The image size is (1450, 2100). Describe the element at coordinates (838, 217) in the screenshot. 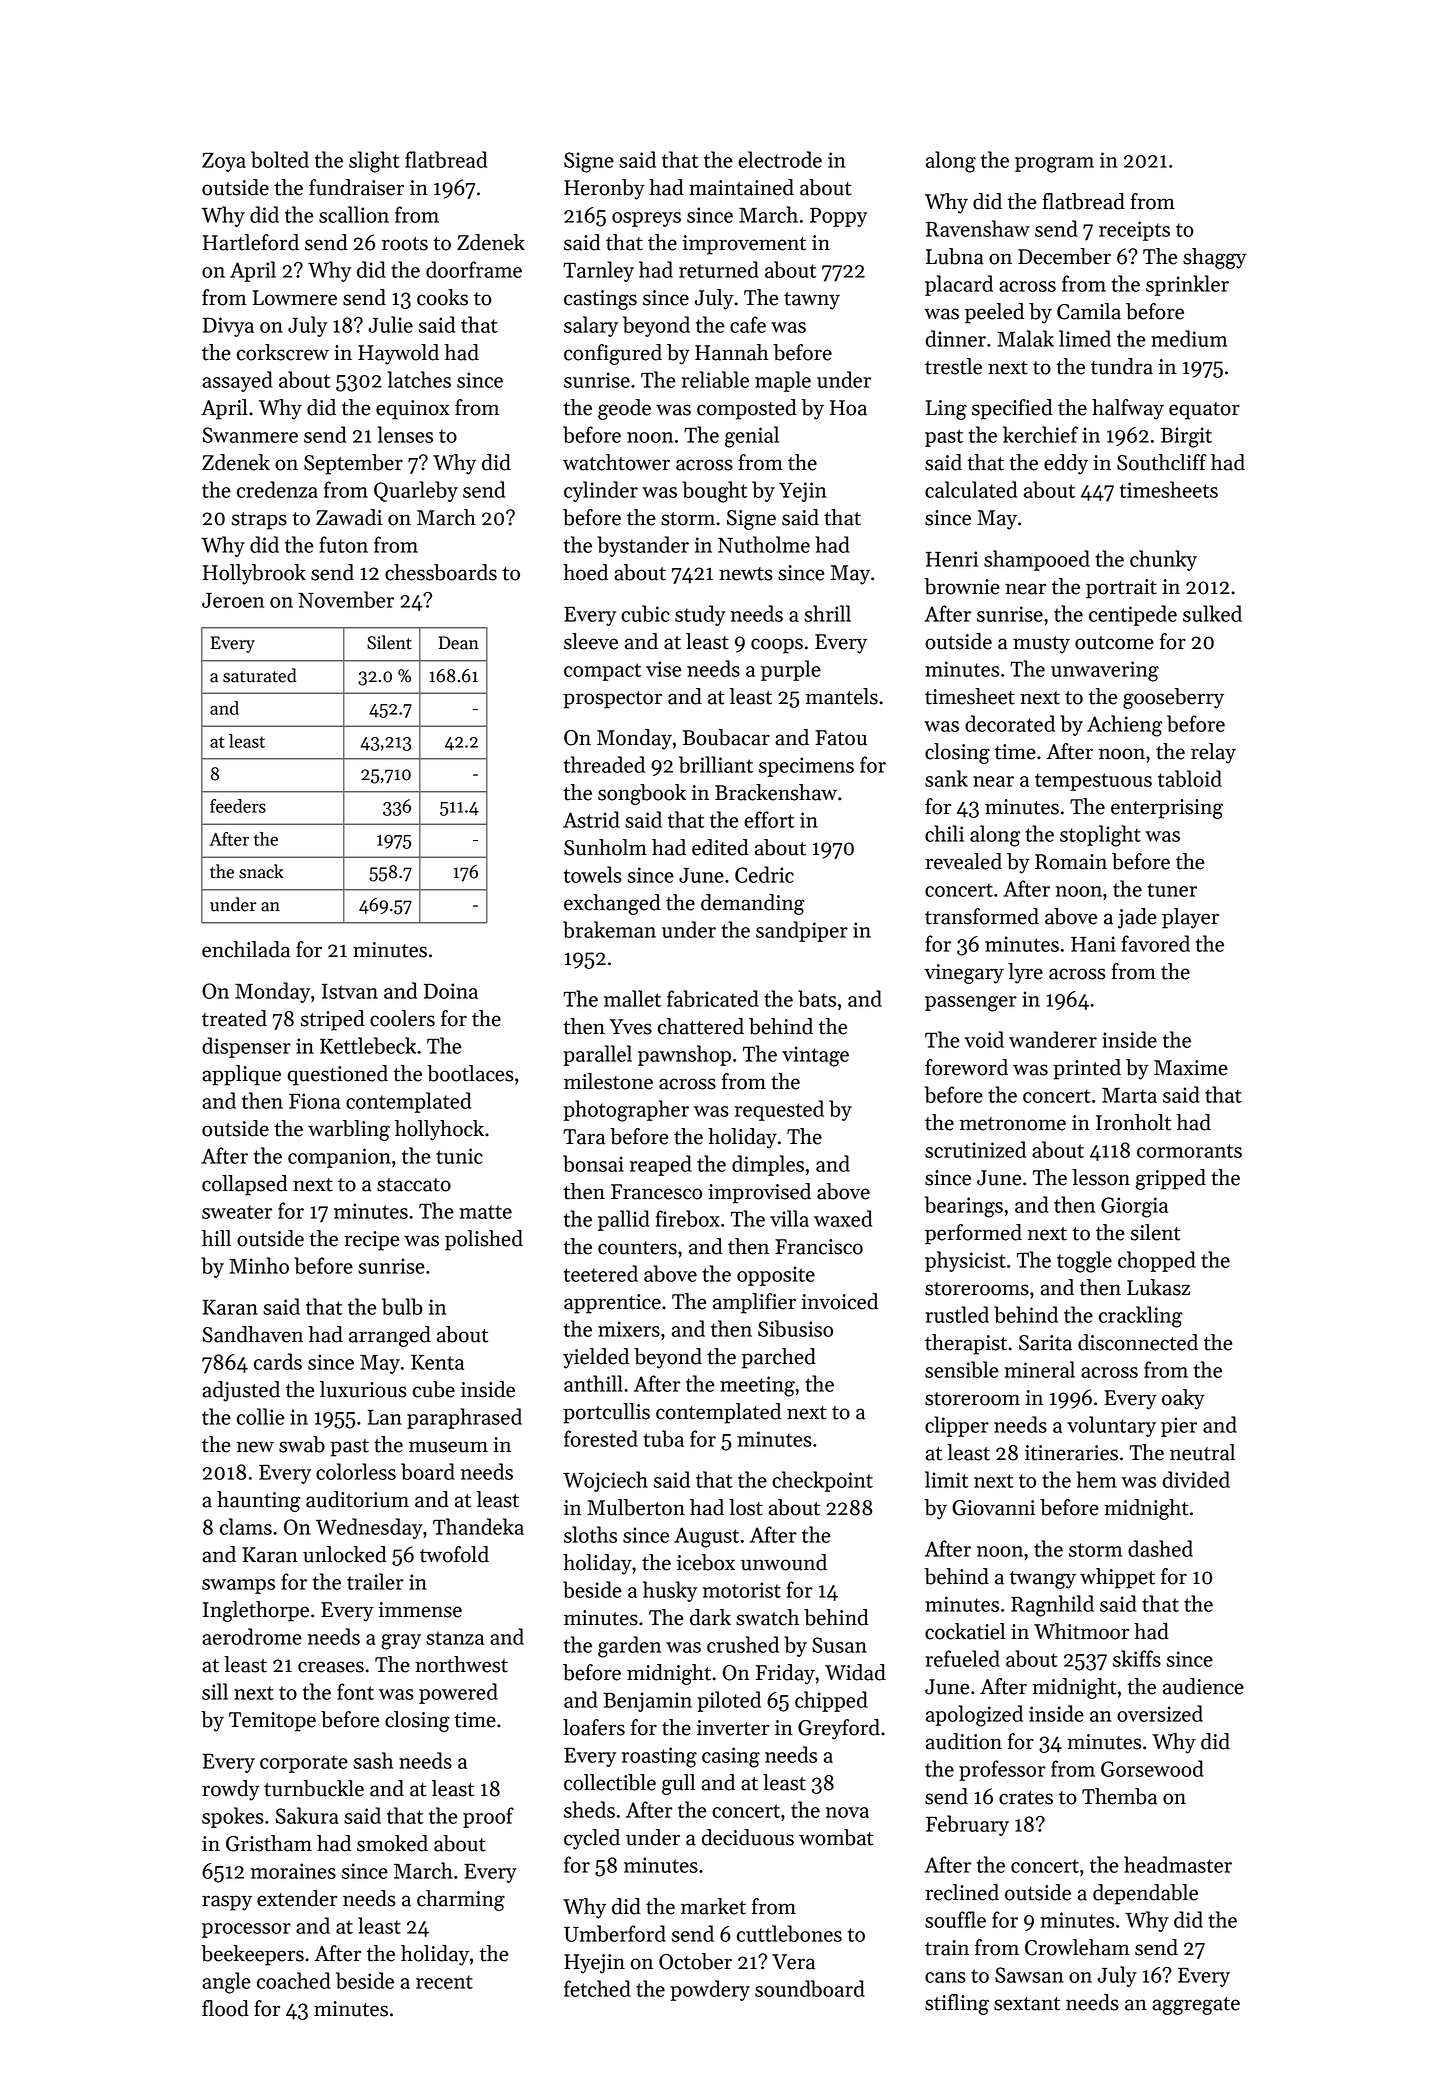

I see `Poppy` at that location.
